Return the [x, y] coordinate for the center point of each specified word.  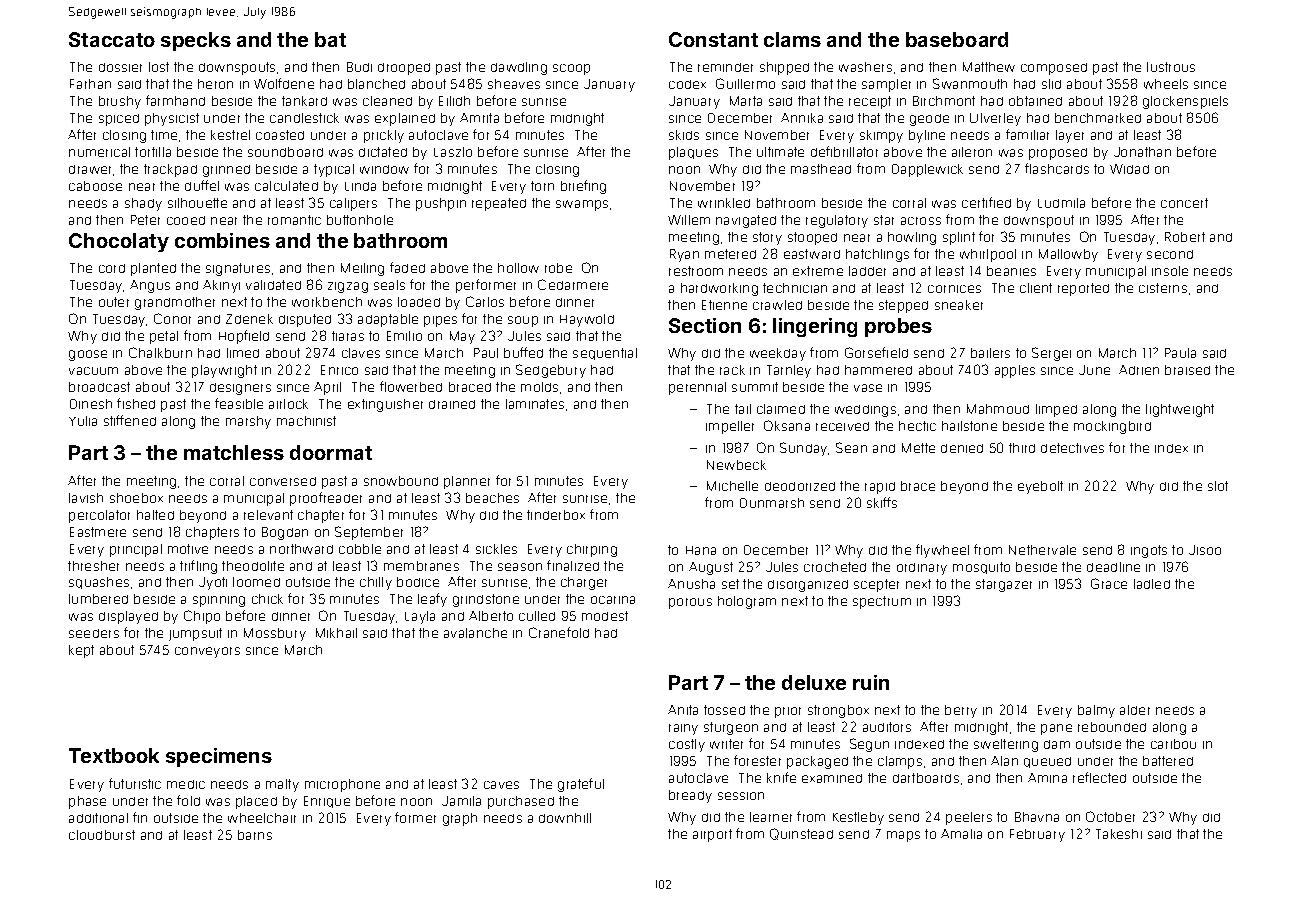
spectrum [882, 602]
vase [868, 388]
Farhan [90, 84]
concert [1184, 203]
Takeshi [1119, 834]
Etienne [724, 305]
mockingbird [1112, 427]
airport [712, 835]
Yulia [83, 421]
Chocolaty [119, 242]
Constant [713, 39]
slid [1051, 84]
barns [255, 835]
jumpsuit [195, 634]
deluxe [814, 682]
